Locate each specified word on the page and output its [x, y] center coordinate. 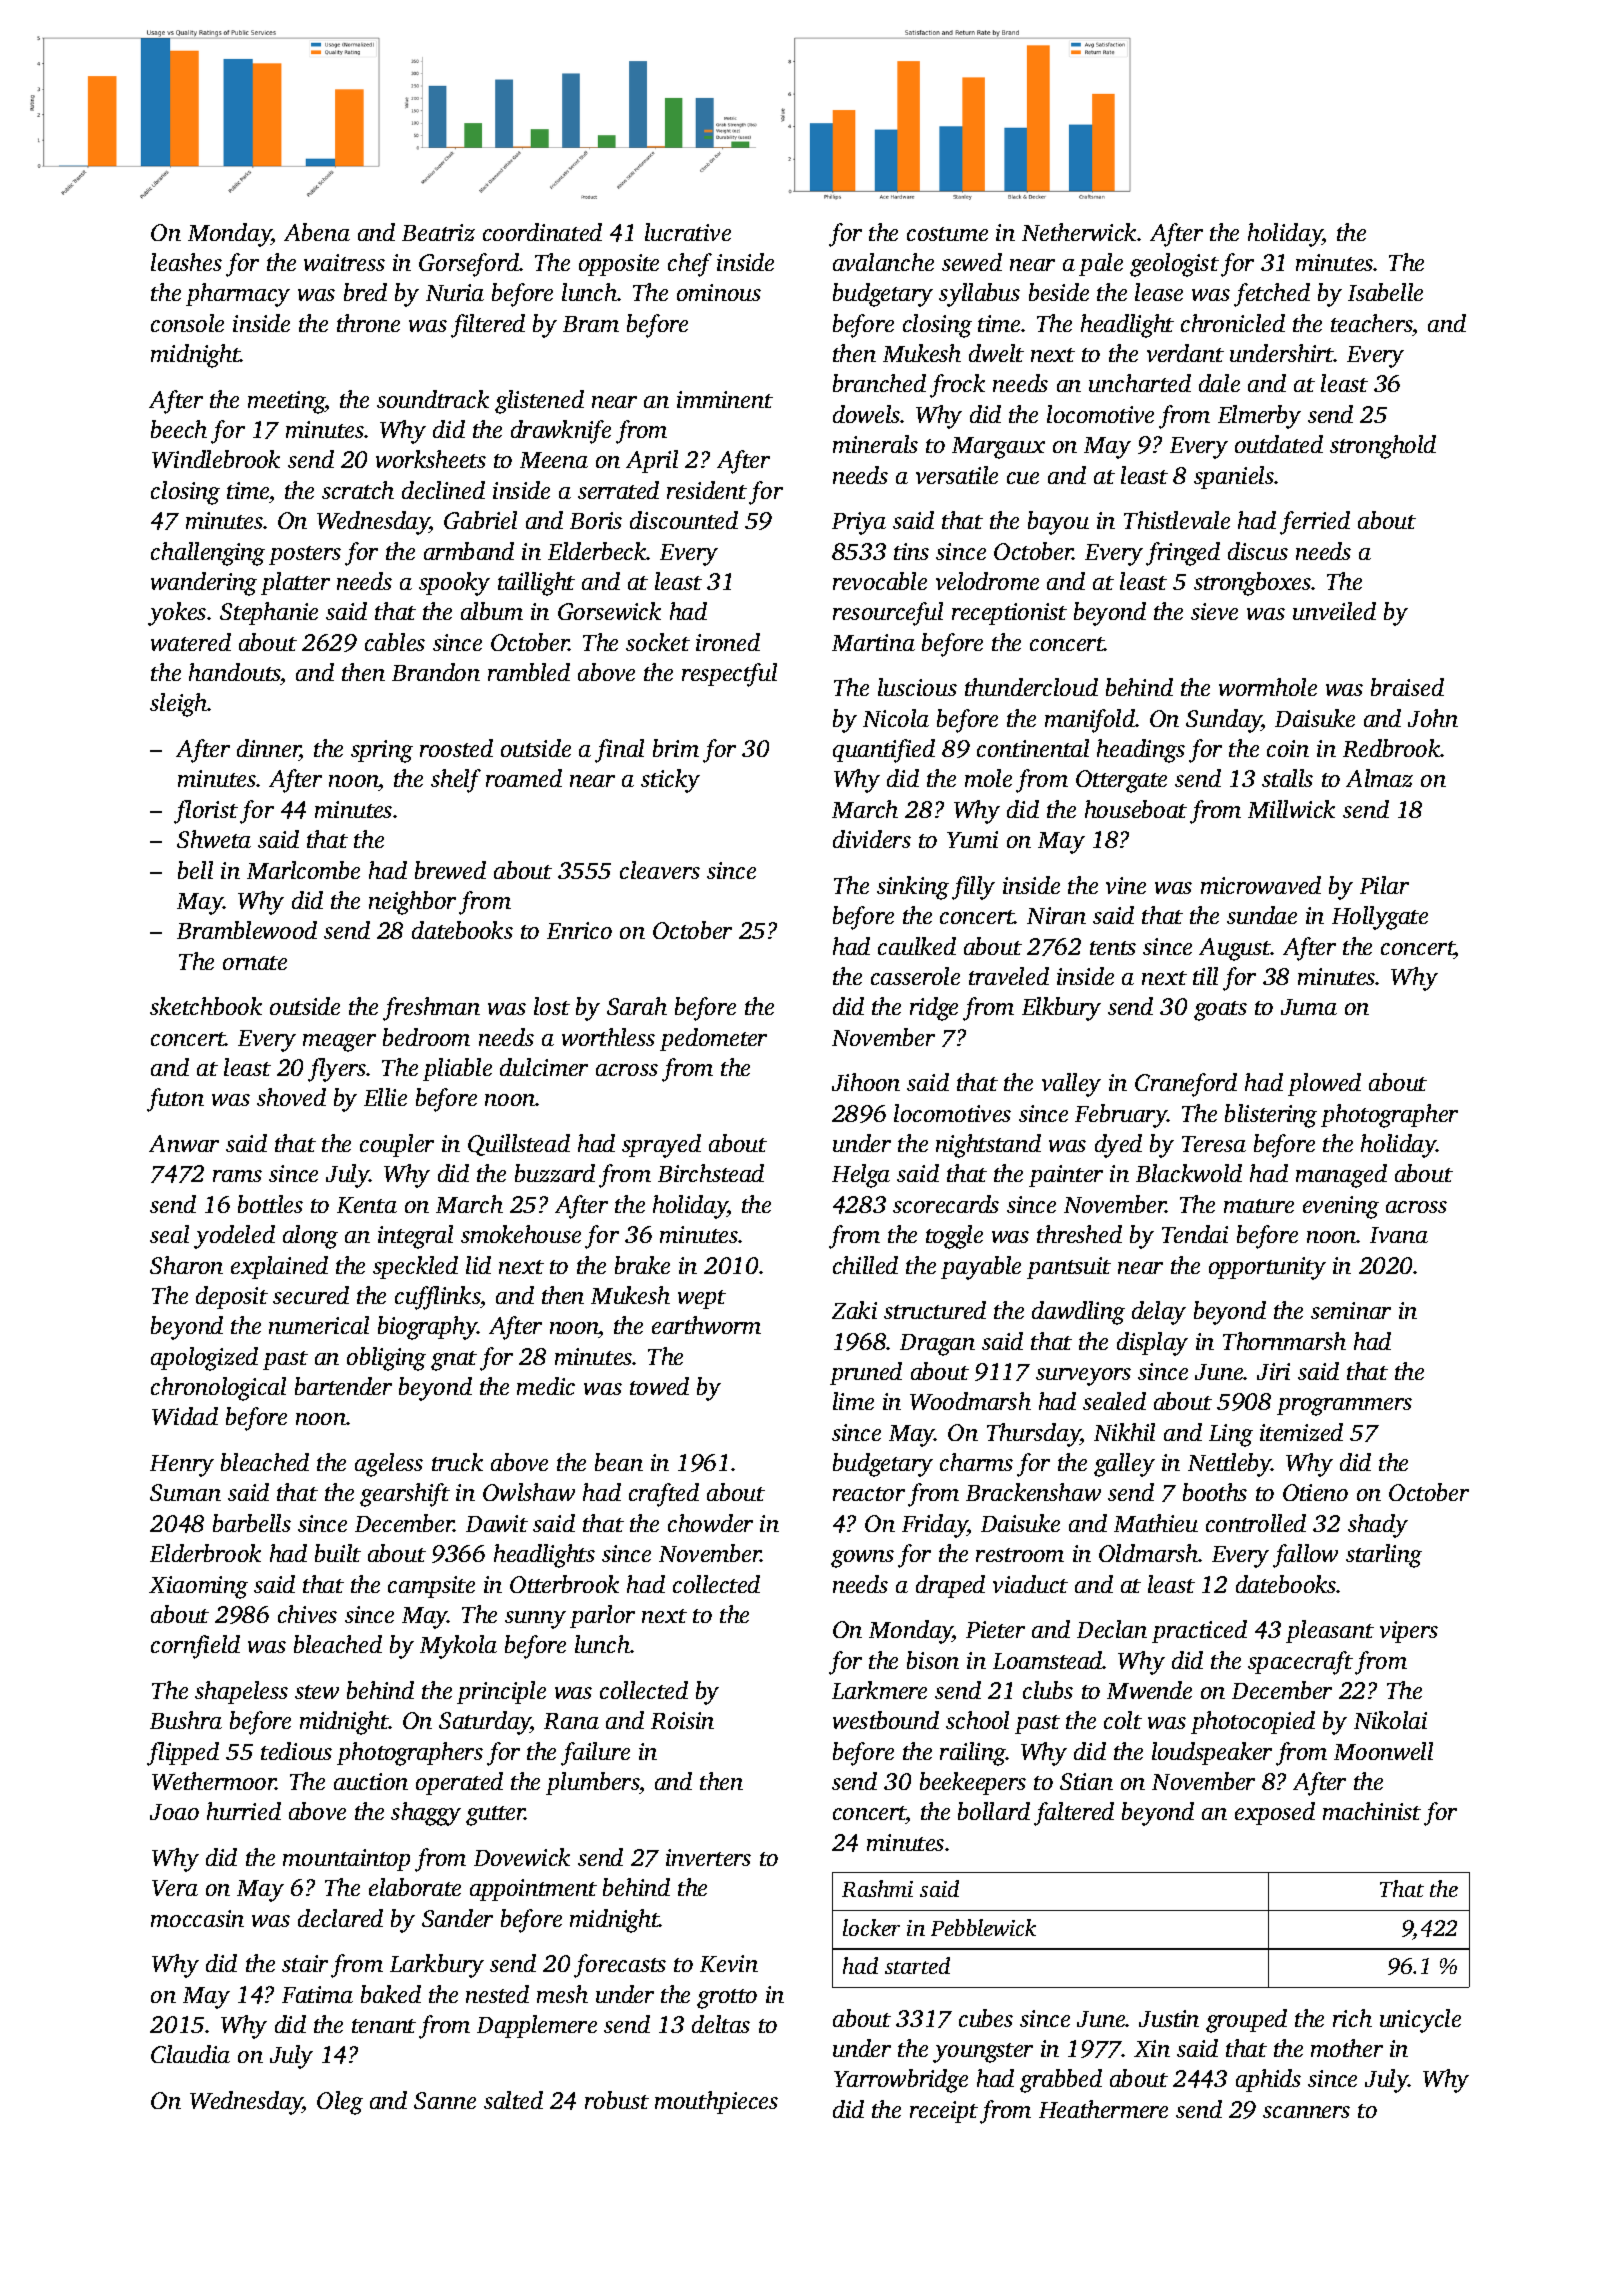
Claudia [190, 2054]
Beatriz [438, 232]
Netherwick [1079, 232]
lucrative [688, 232]
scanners [1306, 2112]
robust [617, 2100]
